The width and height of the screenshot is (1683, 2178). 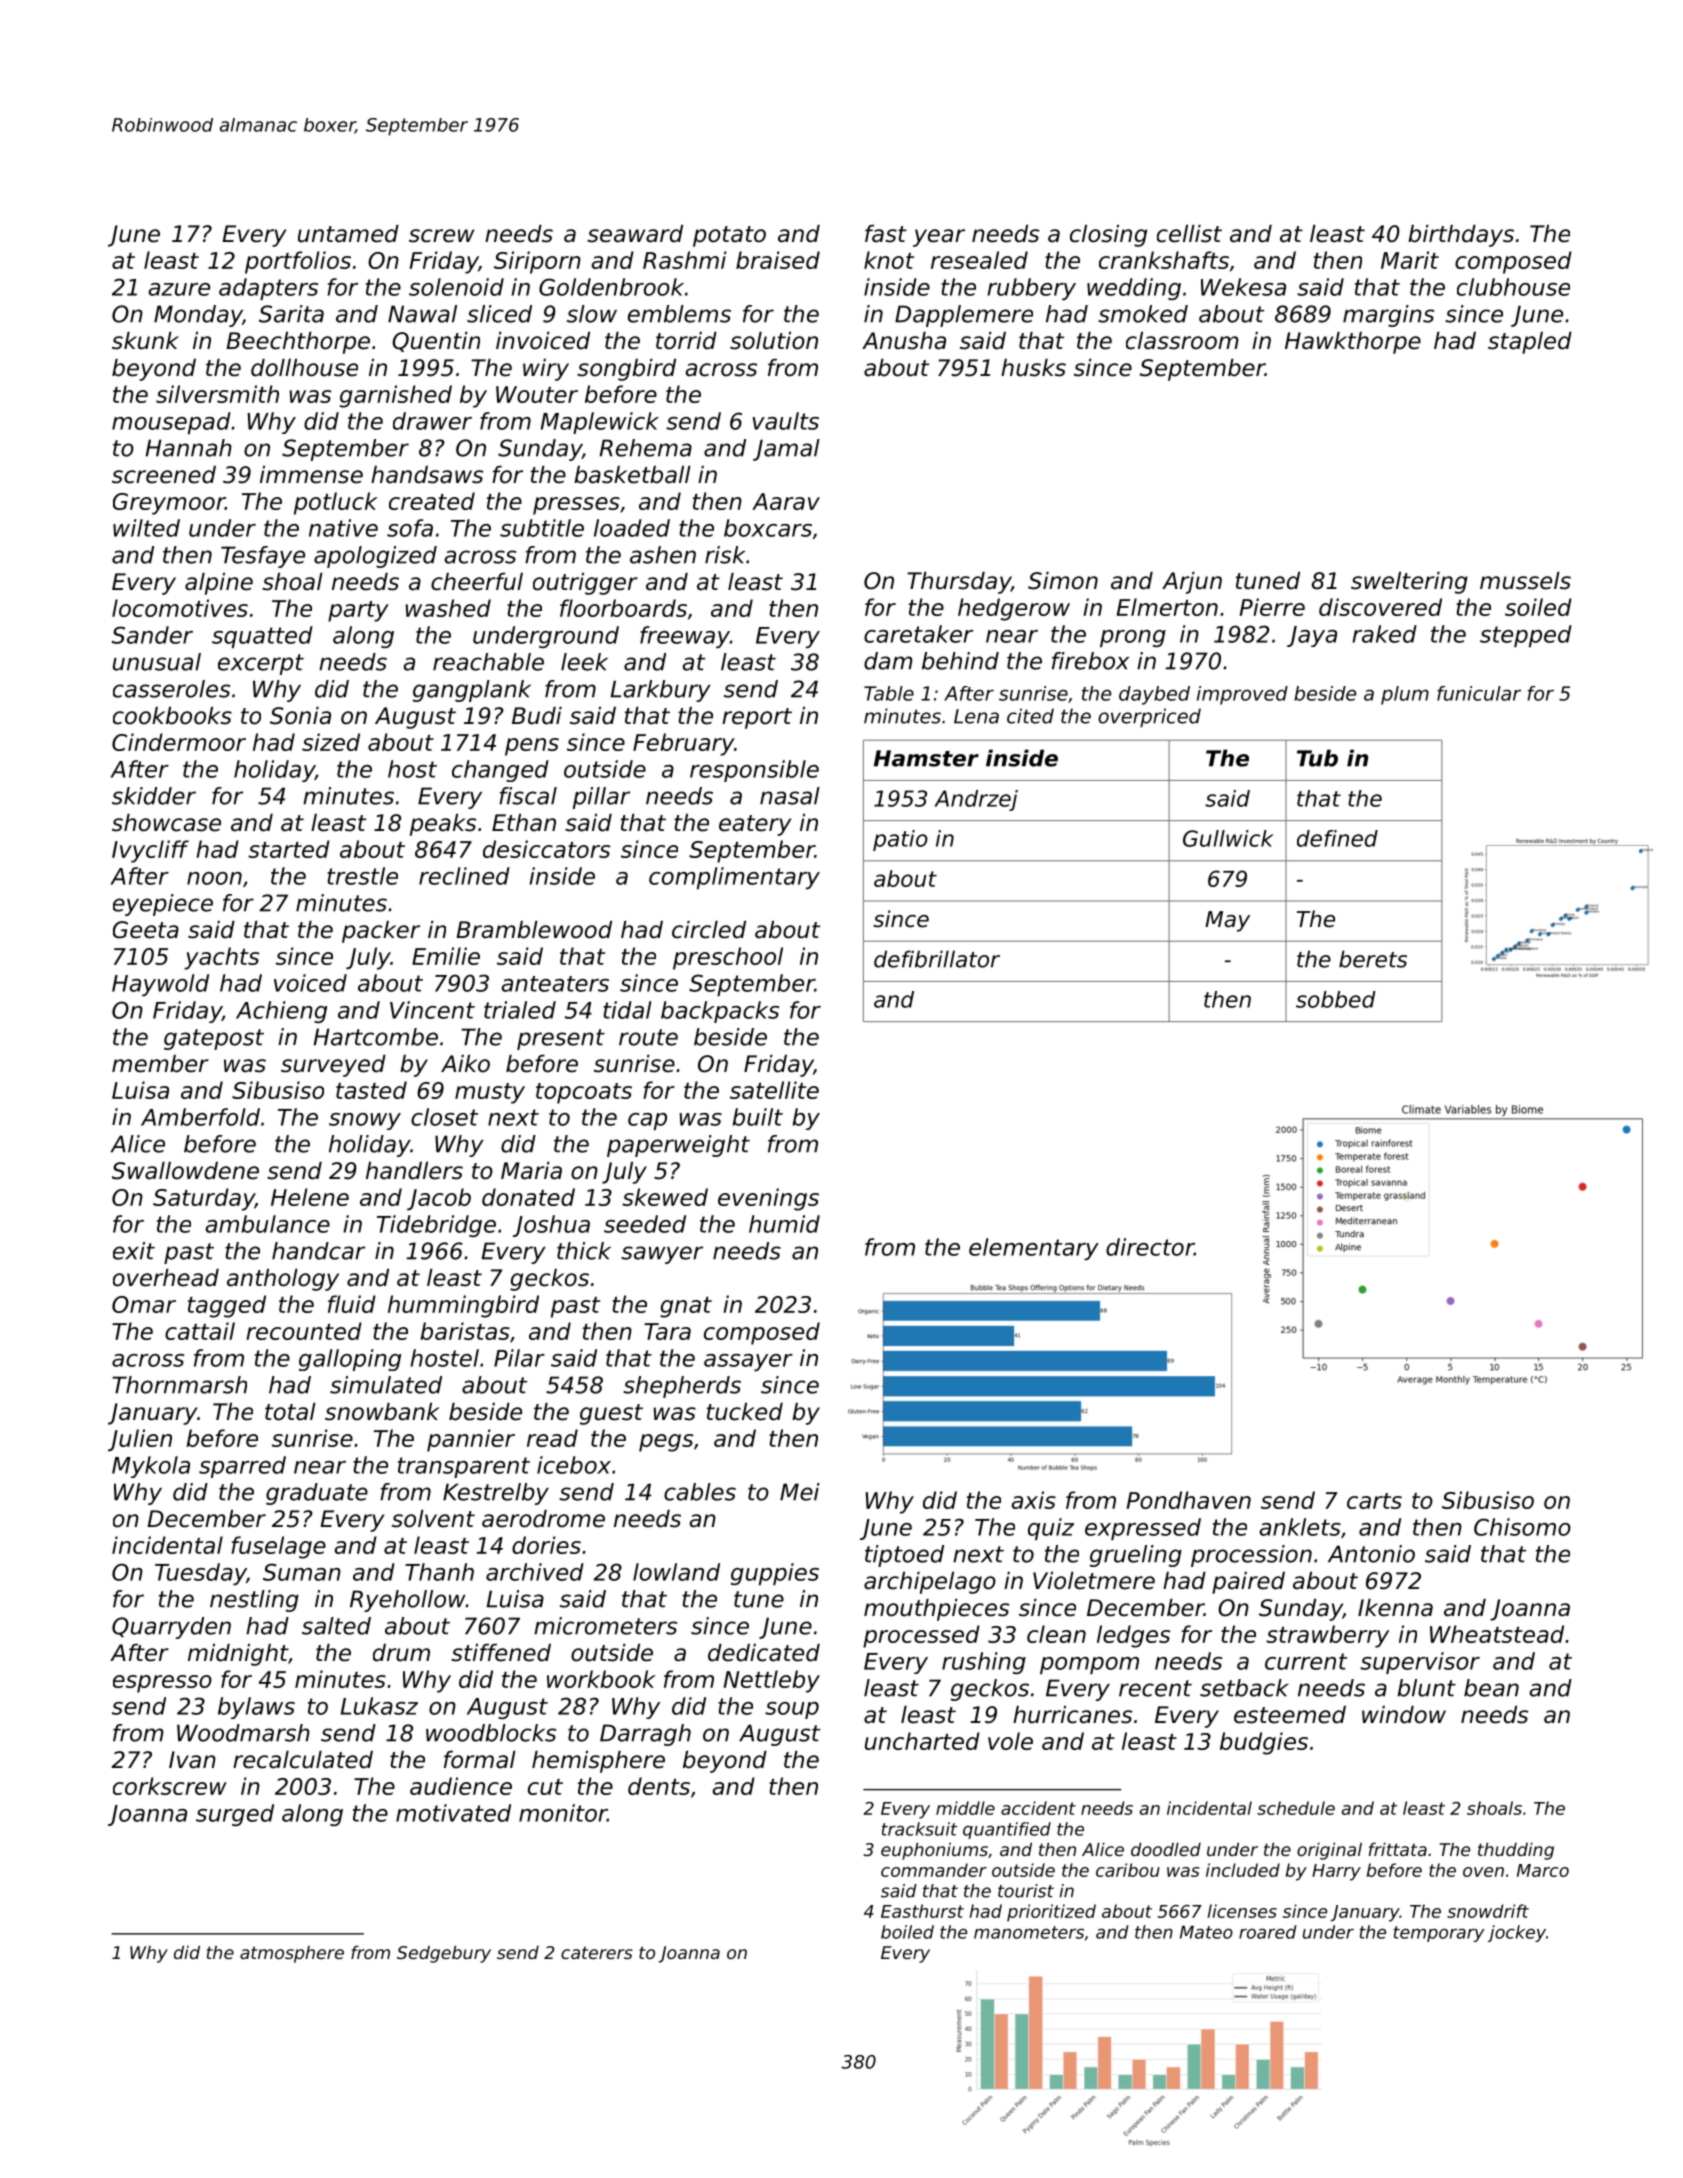 What do you see at coordinates (444, 1954) in the screenshot?
I see `Sedgebury` at bounding box center [444, 1954].
